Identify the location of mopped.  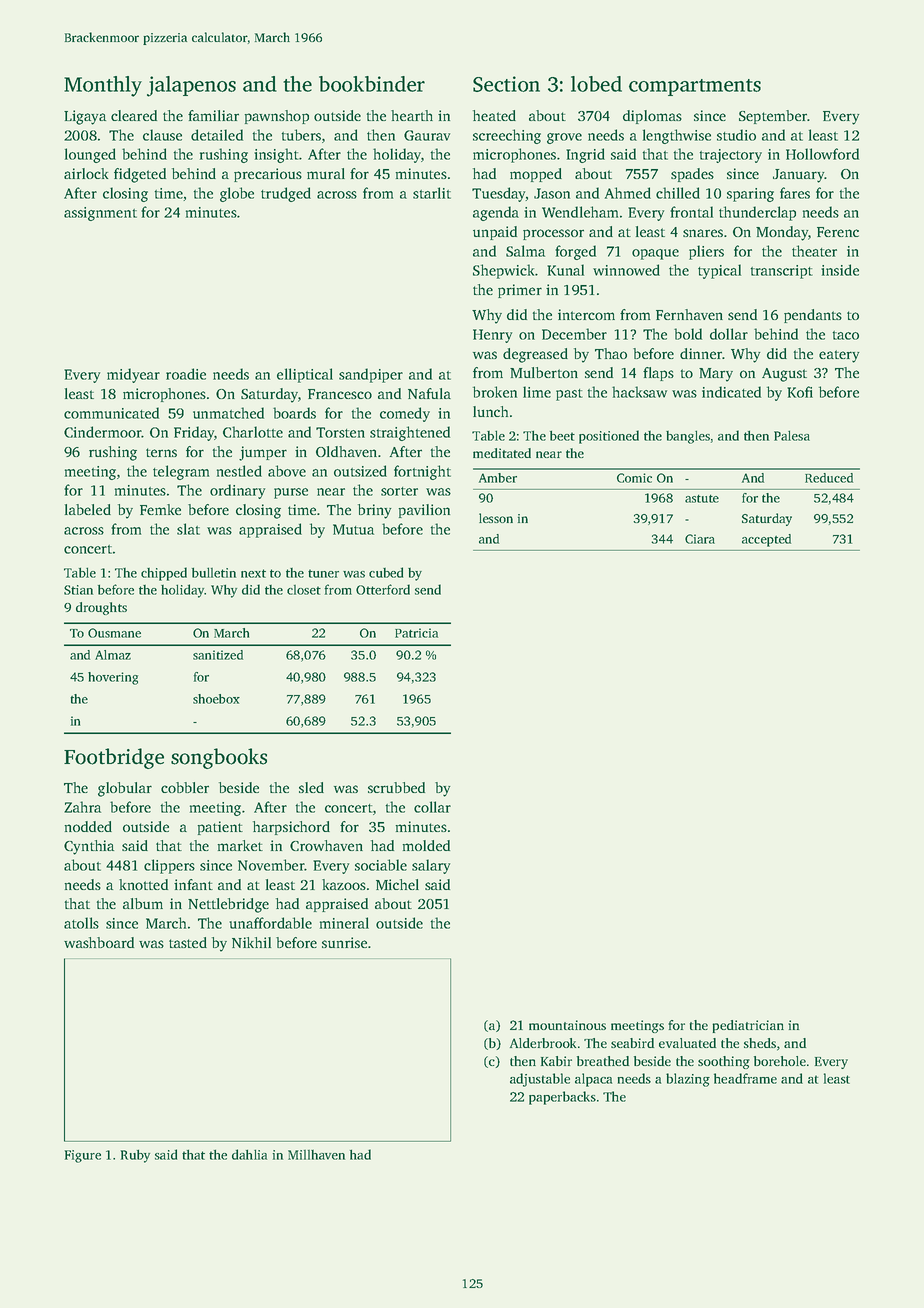
(536, 175).
